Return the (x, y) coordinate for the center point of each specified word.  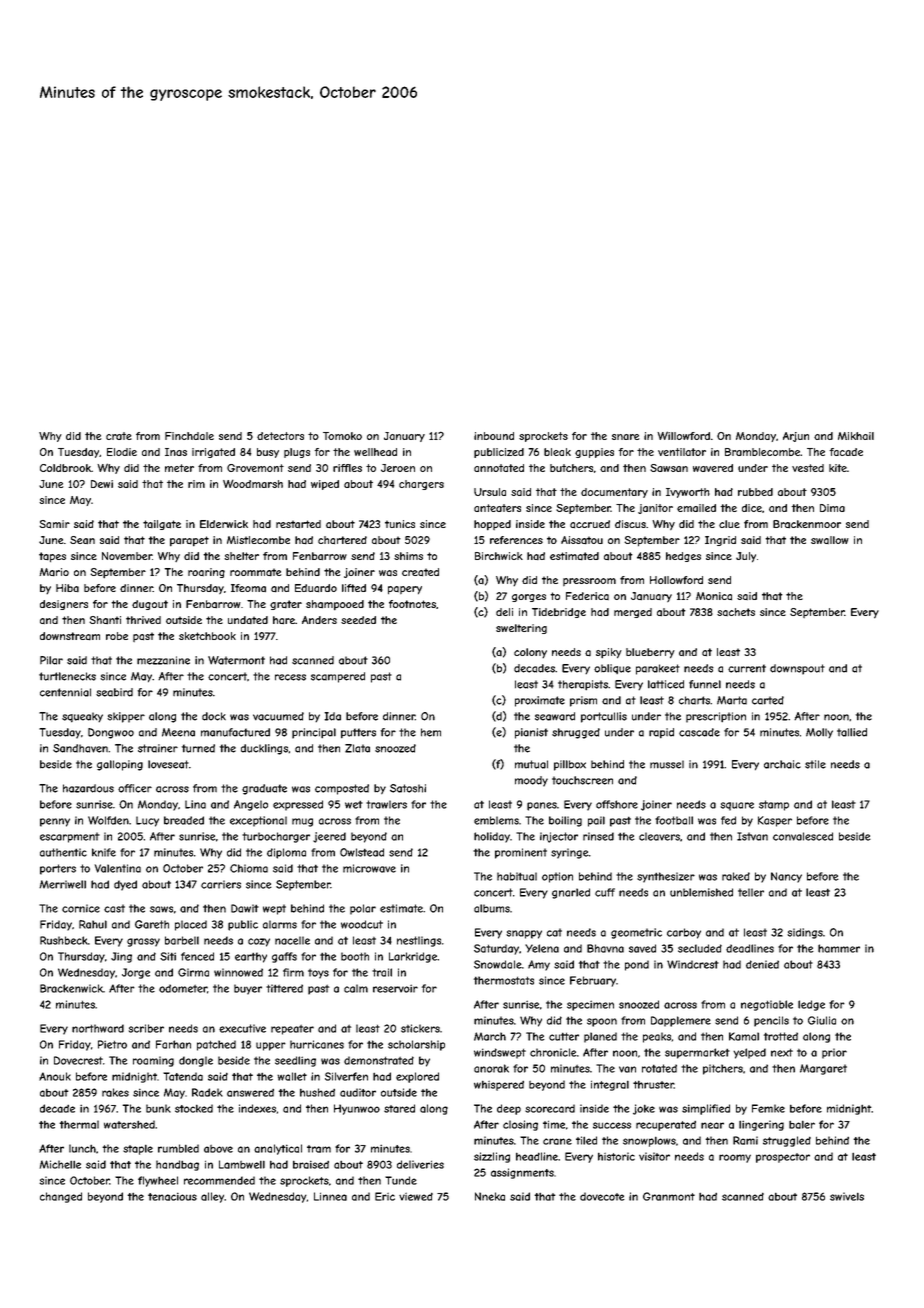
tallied (852, 732)
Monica (714, 596)
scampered (338, 677)
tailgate (162, 525)
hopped (492, 525)
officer (135, 788)
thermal (79, 1124)
